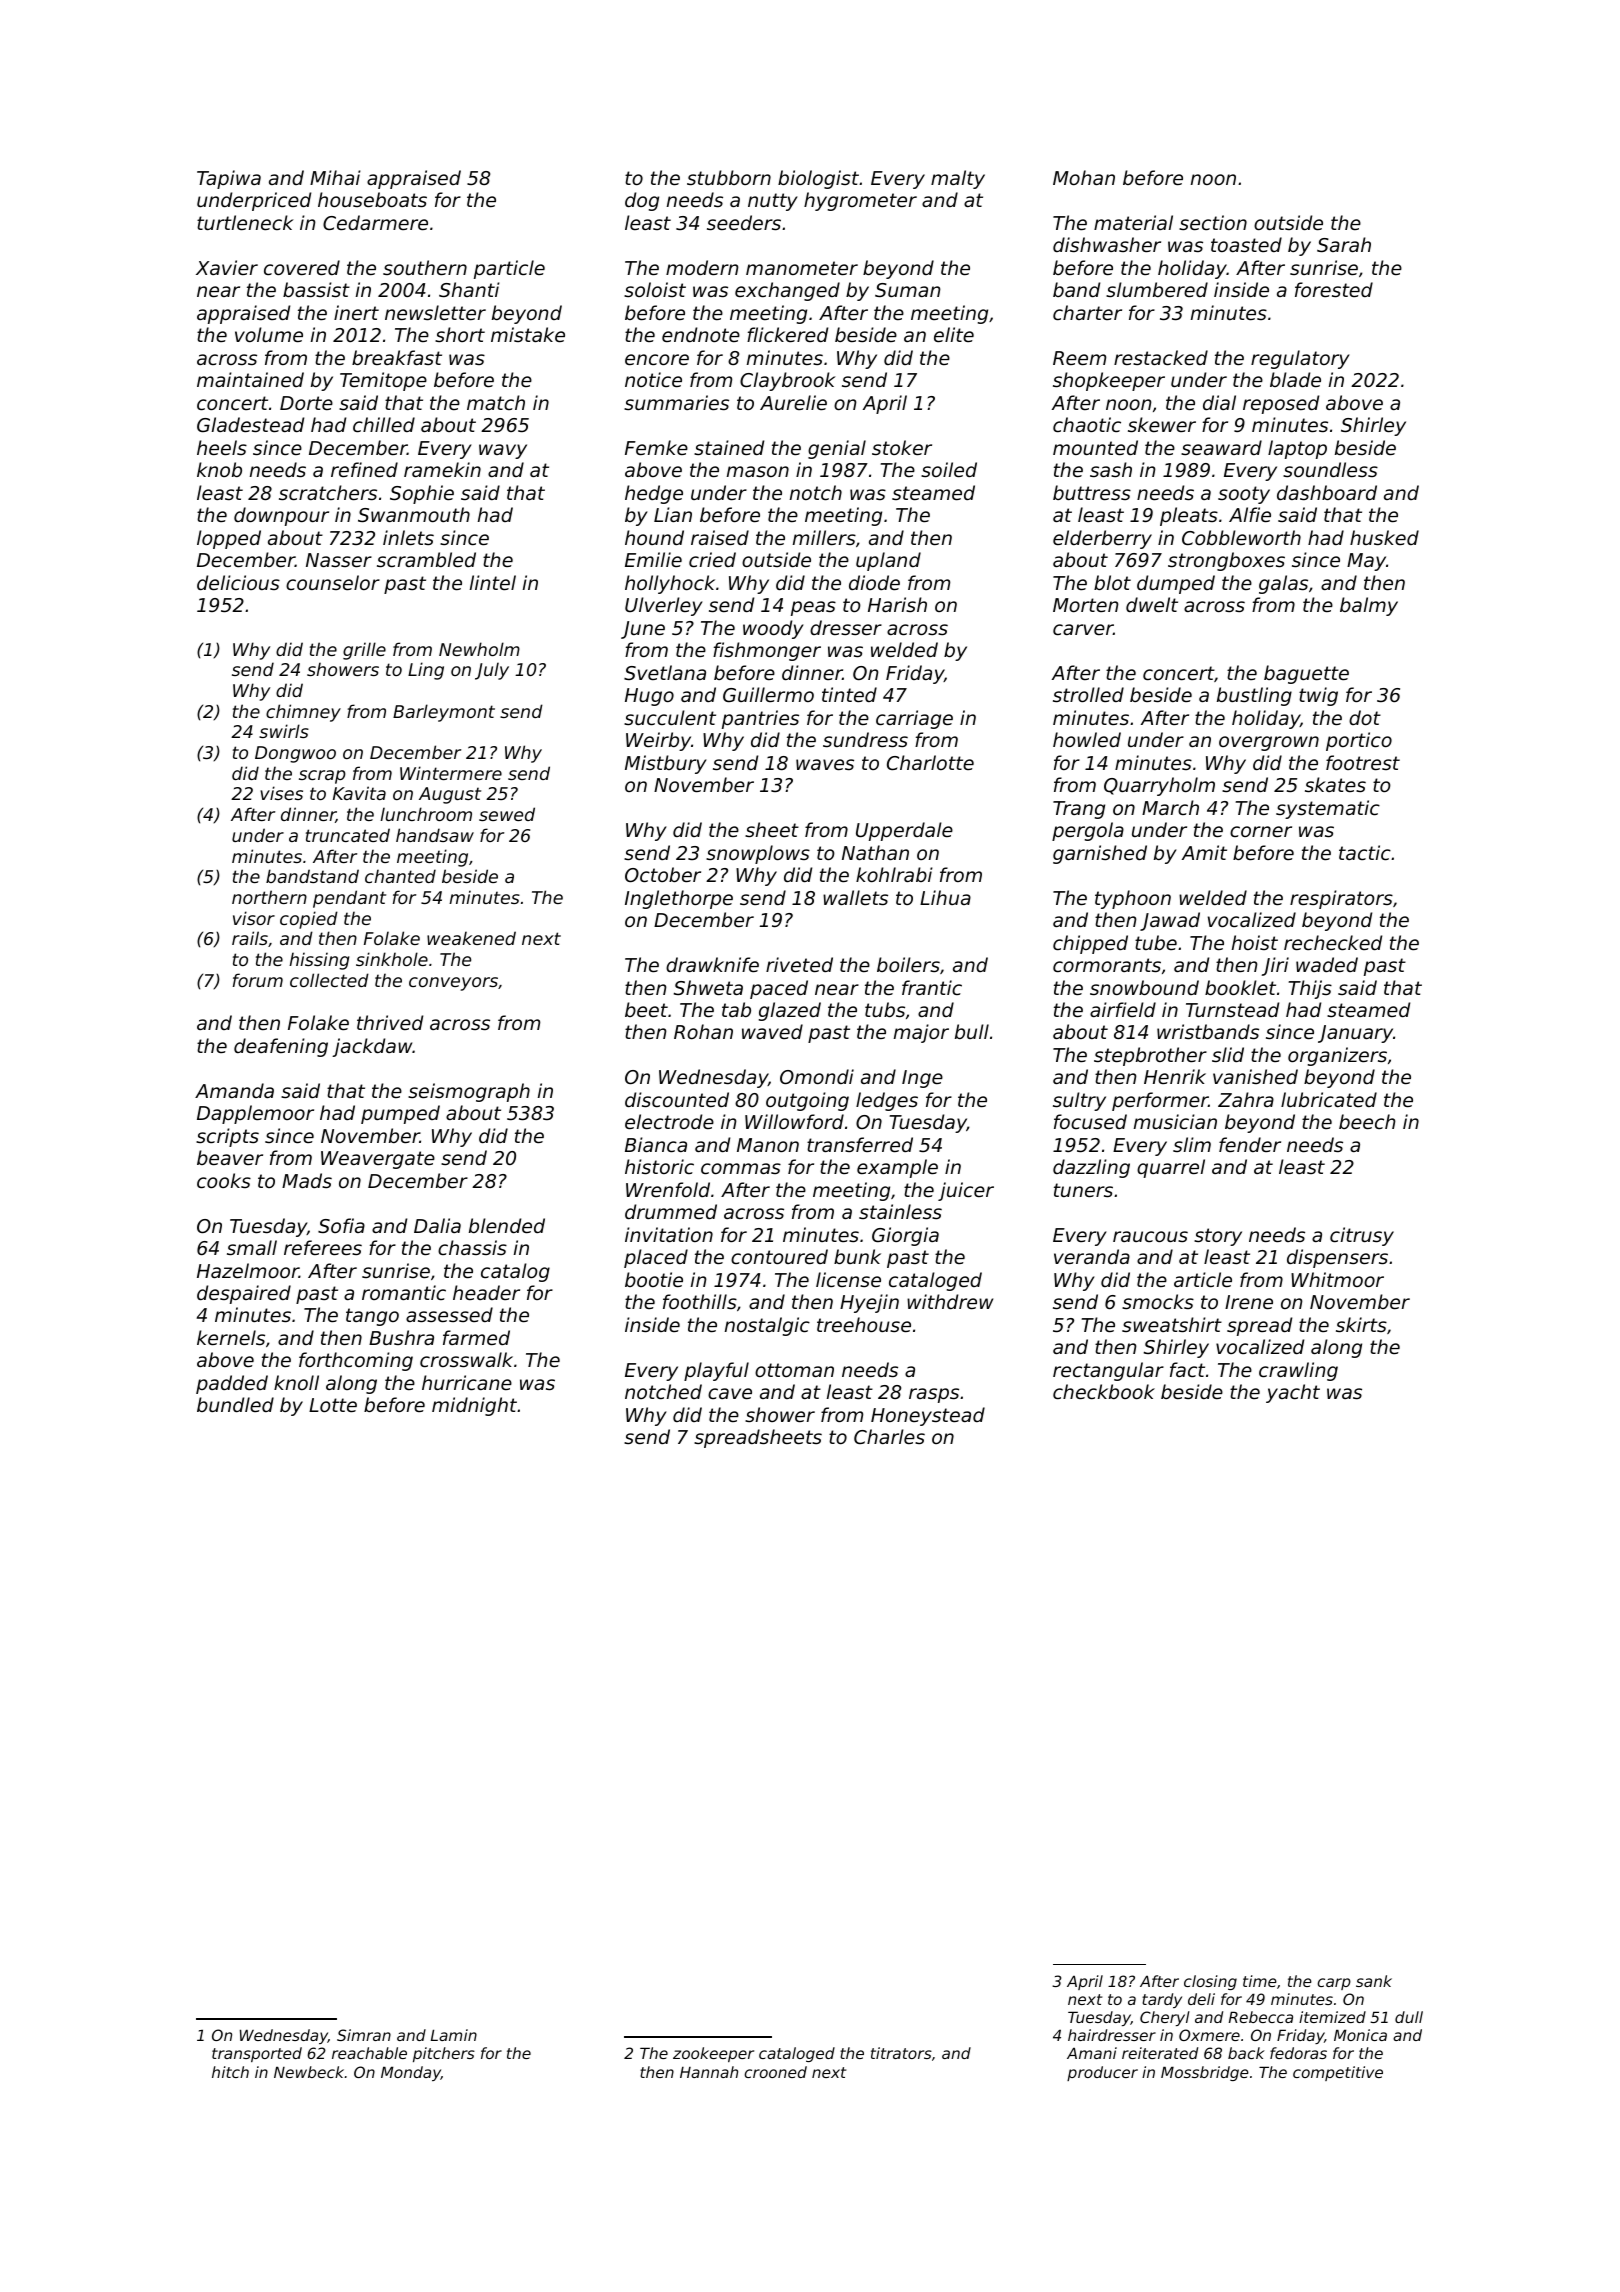  I want to click on match, so click(496, 402).
